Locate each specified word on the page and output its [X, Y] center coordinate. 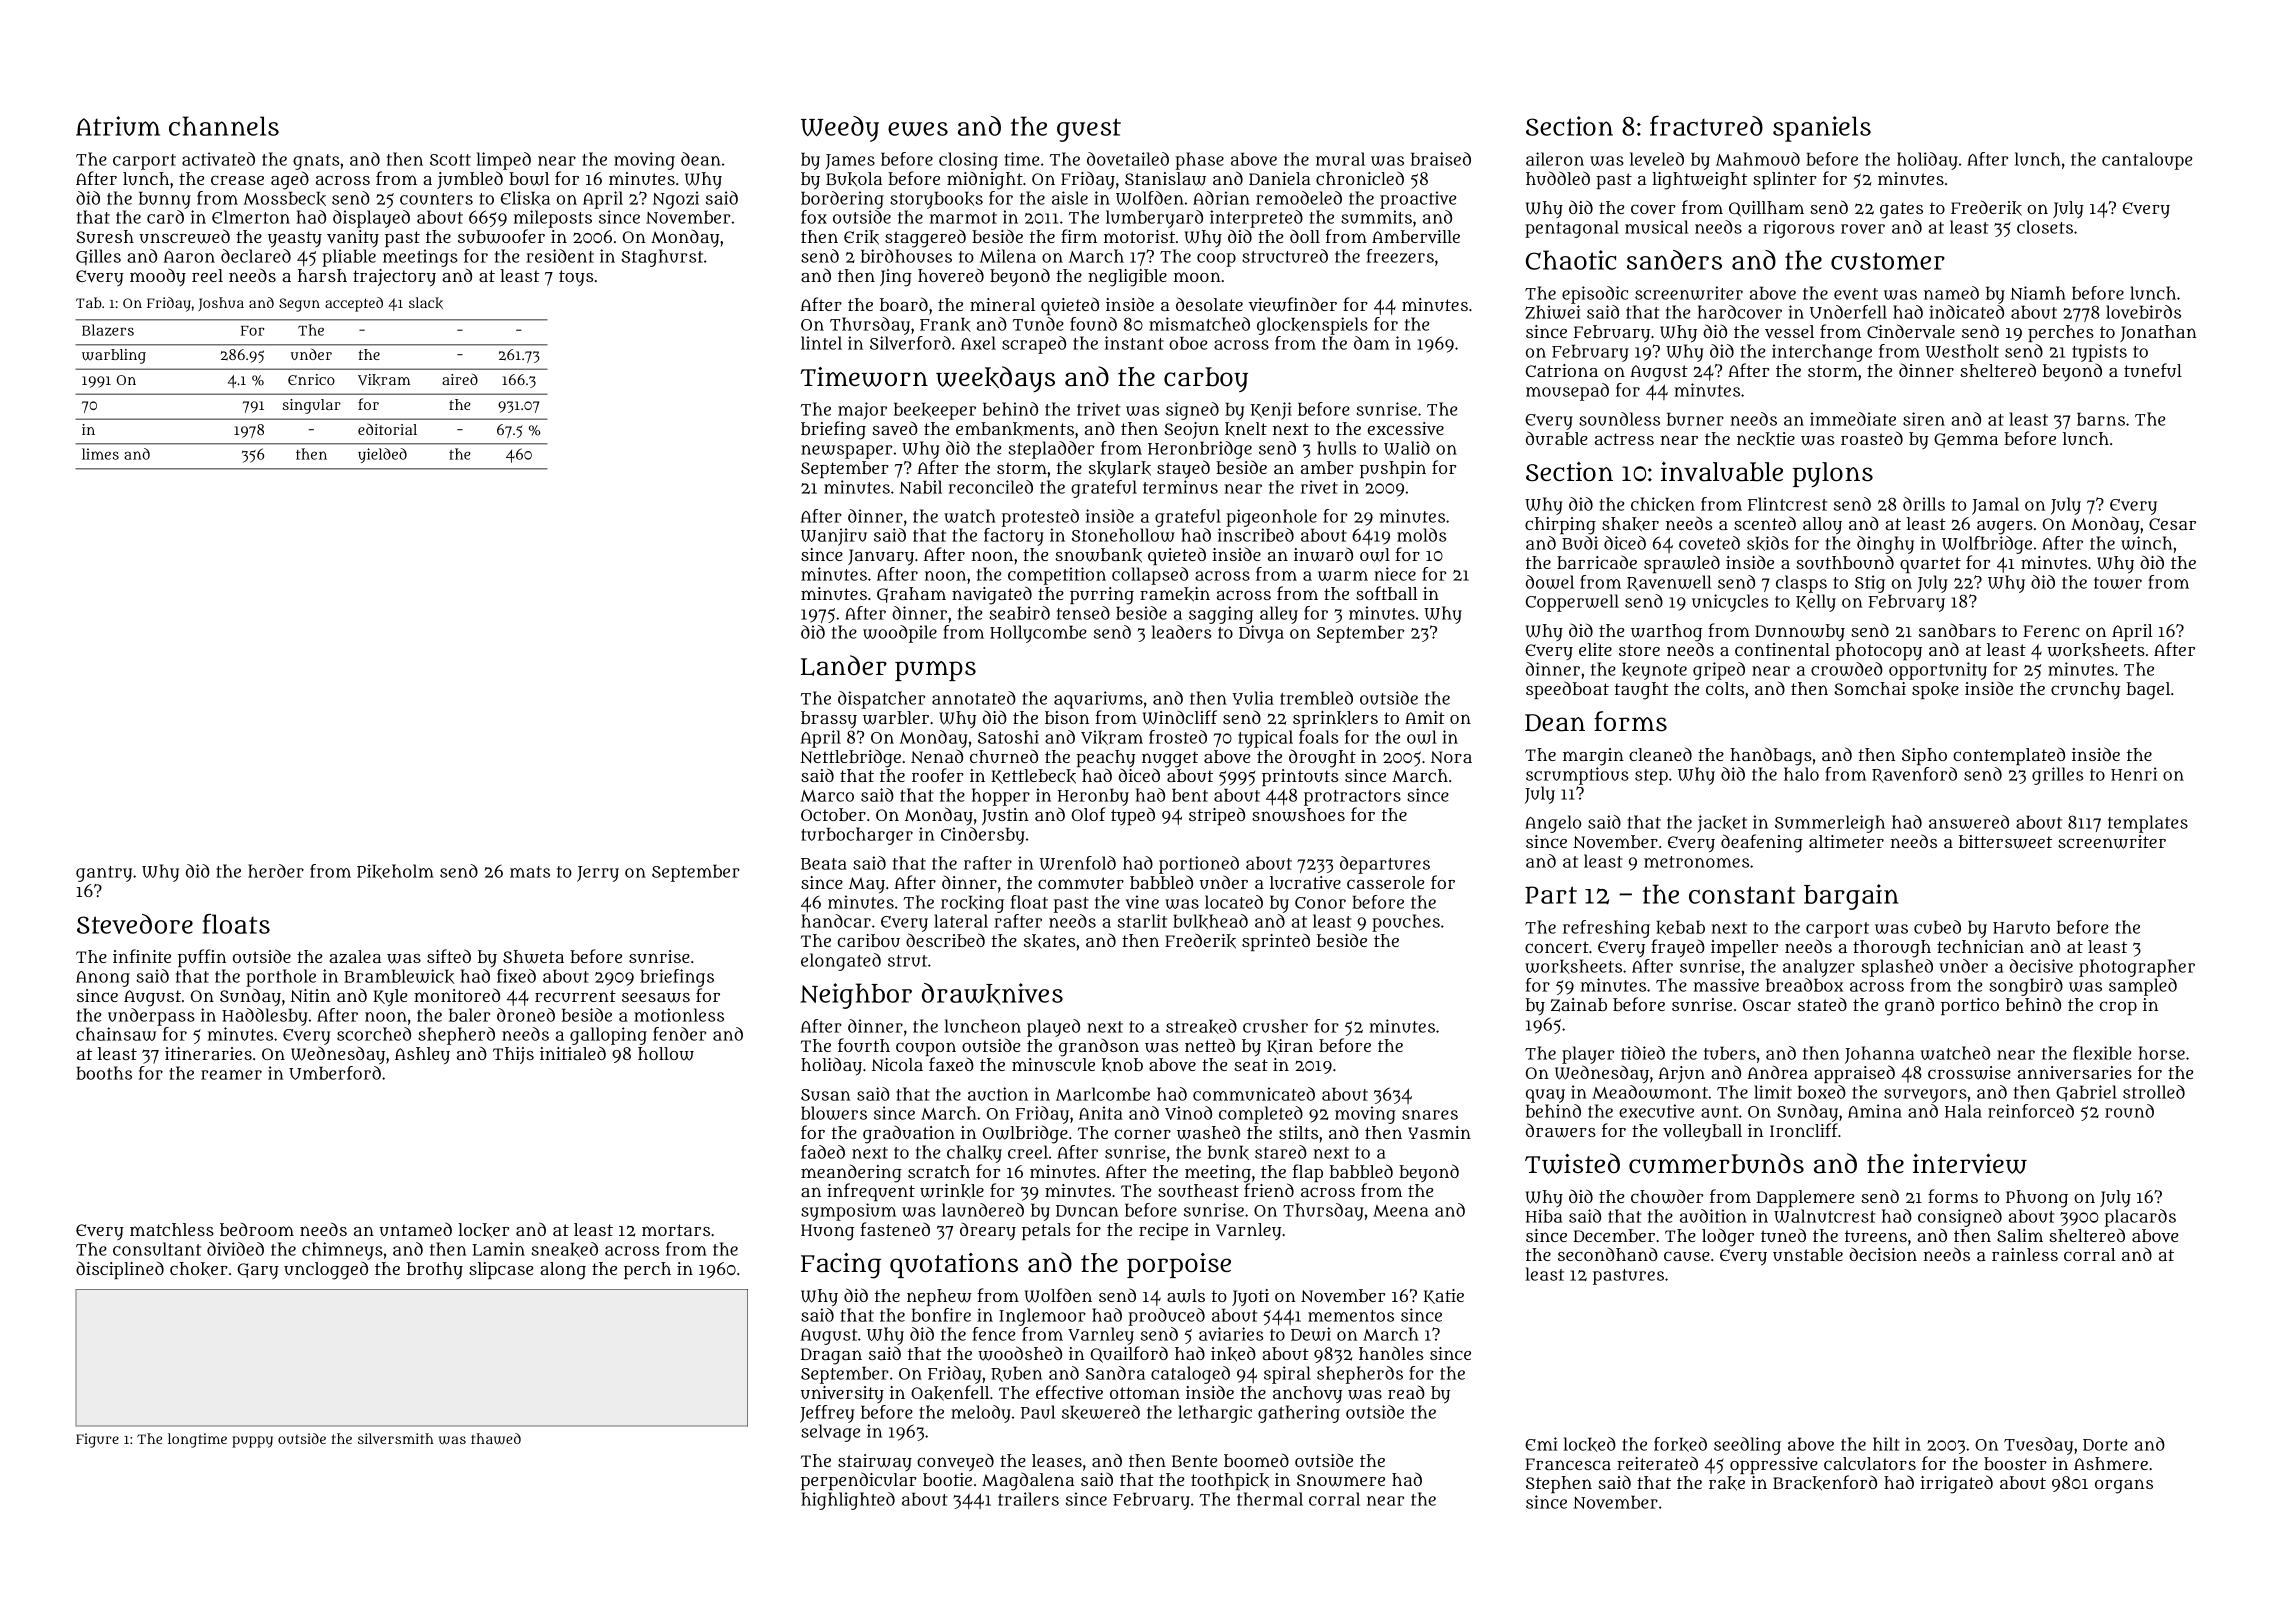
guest [1089, 130]
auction [998, 1094]
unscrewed [184, 236]
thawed [496, 1439]
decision [1883, 1254]
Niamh [2038, 293]
